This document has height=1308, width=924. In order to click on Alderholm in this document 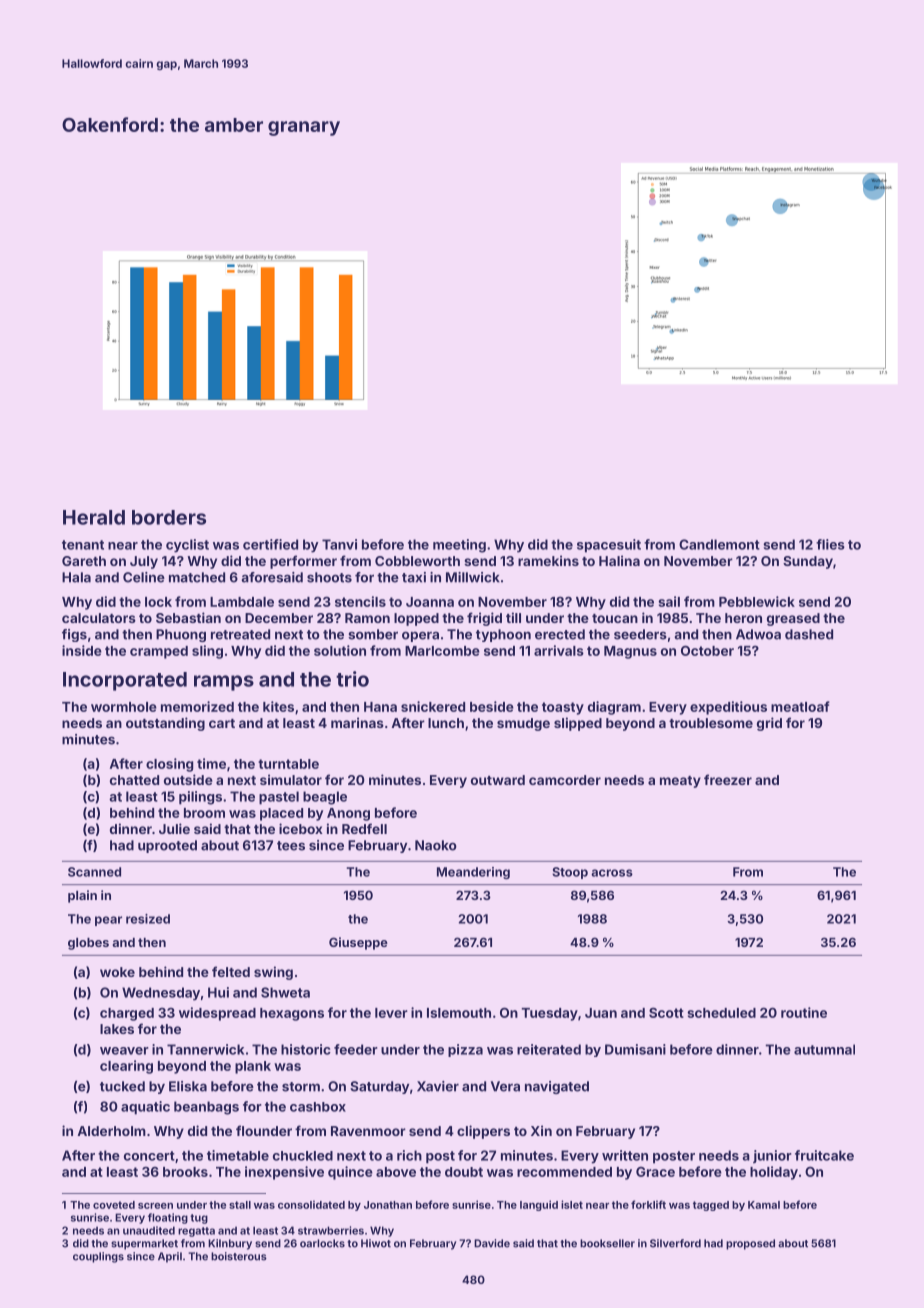, I will do `click(111, 1131)`.
